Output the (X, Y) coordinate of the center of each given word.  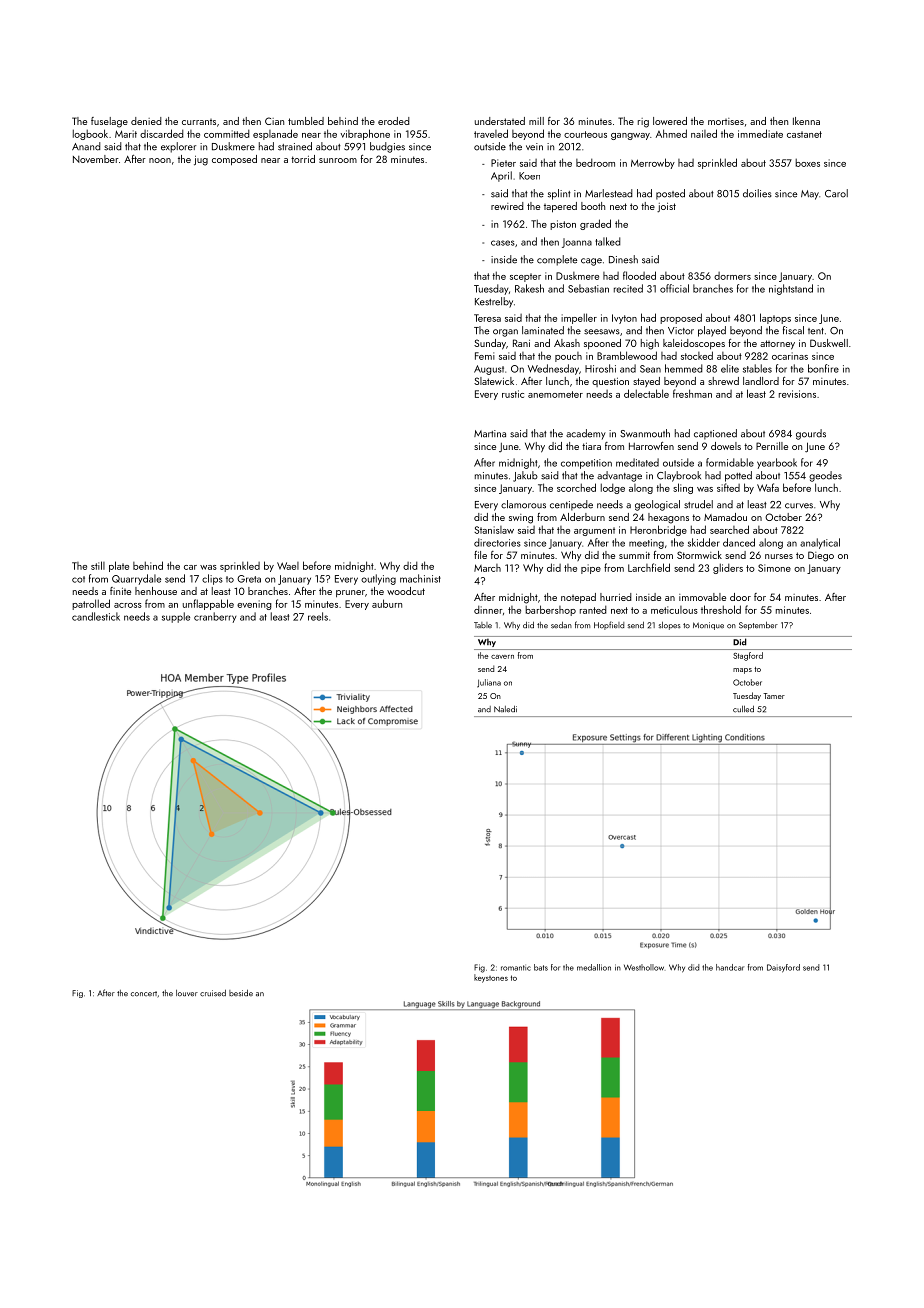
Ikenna (806, 121)
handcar (730, 967)
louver (187, 993)
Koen (529, 176)
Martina (490, 434)
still (98, 565)
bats (541, 967)
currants (199, 122)
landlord (761, 381)
